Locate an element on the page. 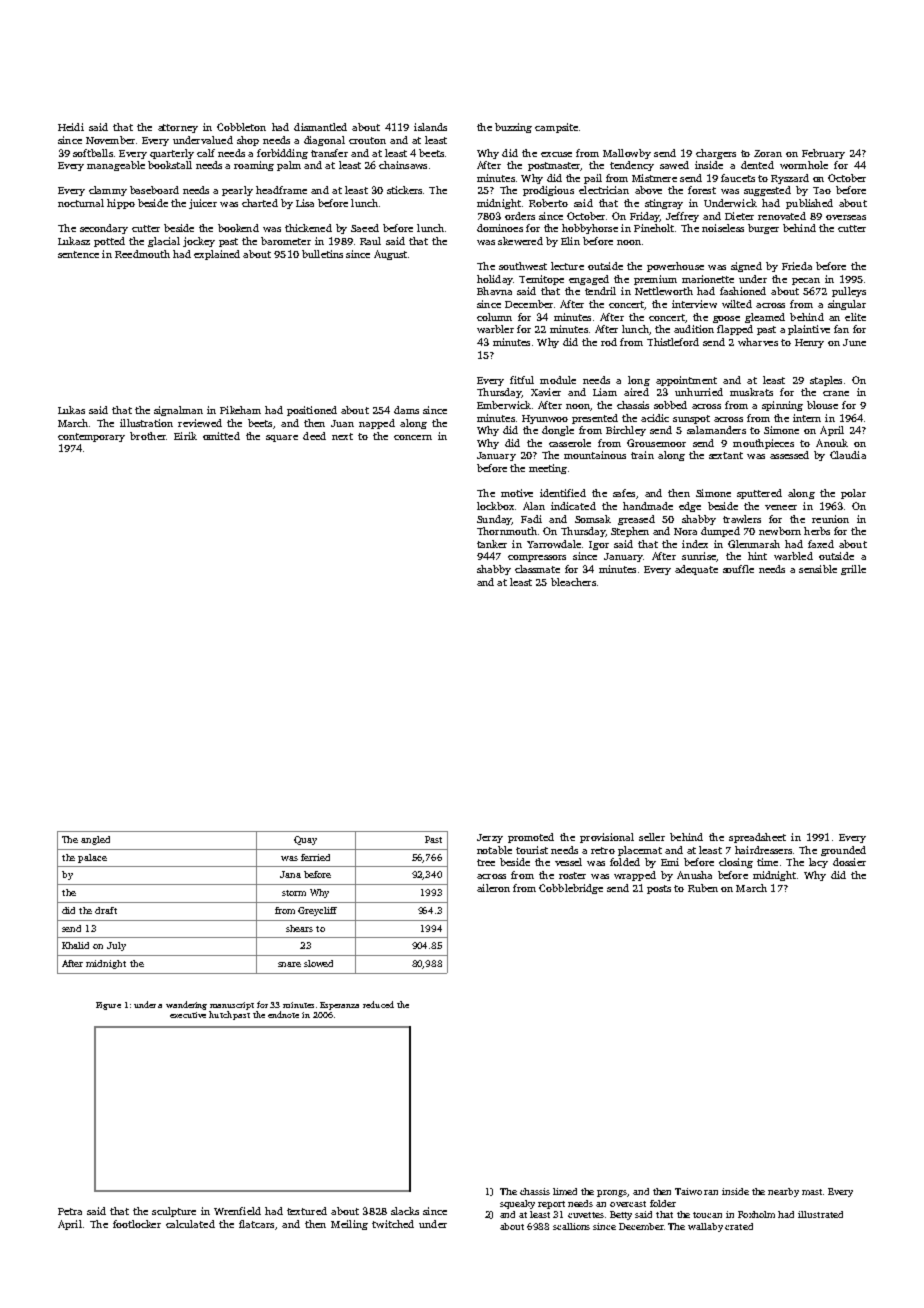 This document has height=1308, width=924. angled is located at coordinates (95, 840).
